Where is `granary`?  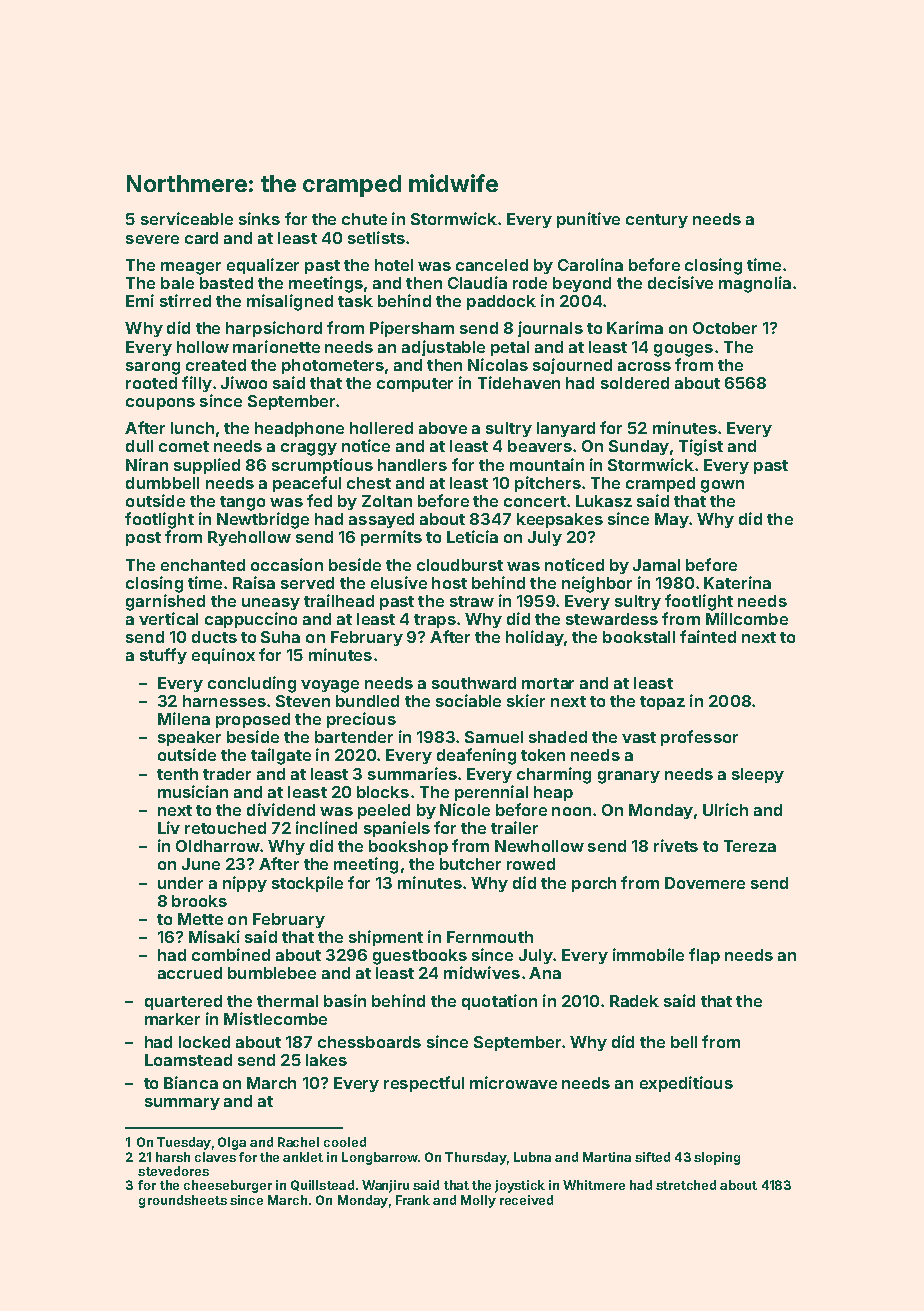 granary is located at coordinates (629, 777).
